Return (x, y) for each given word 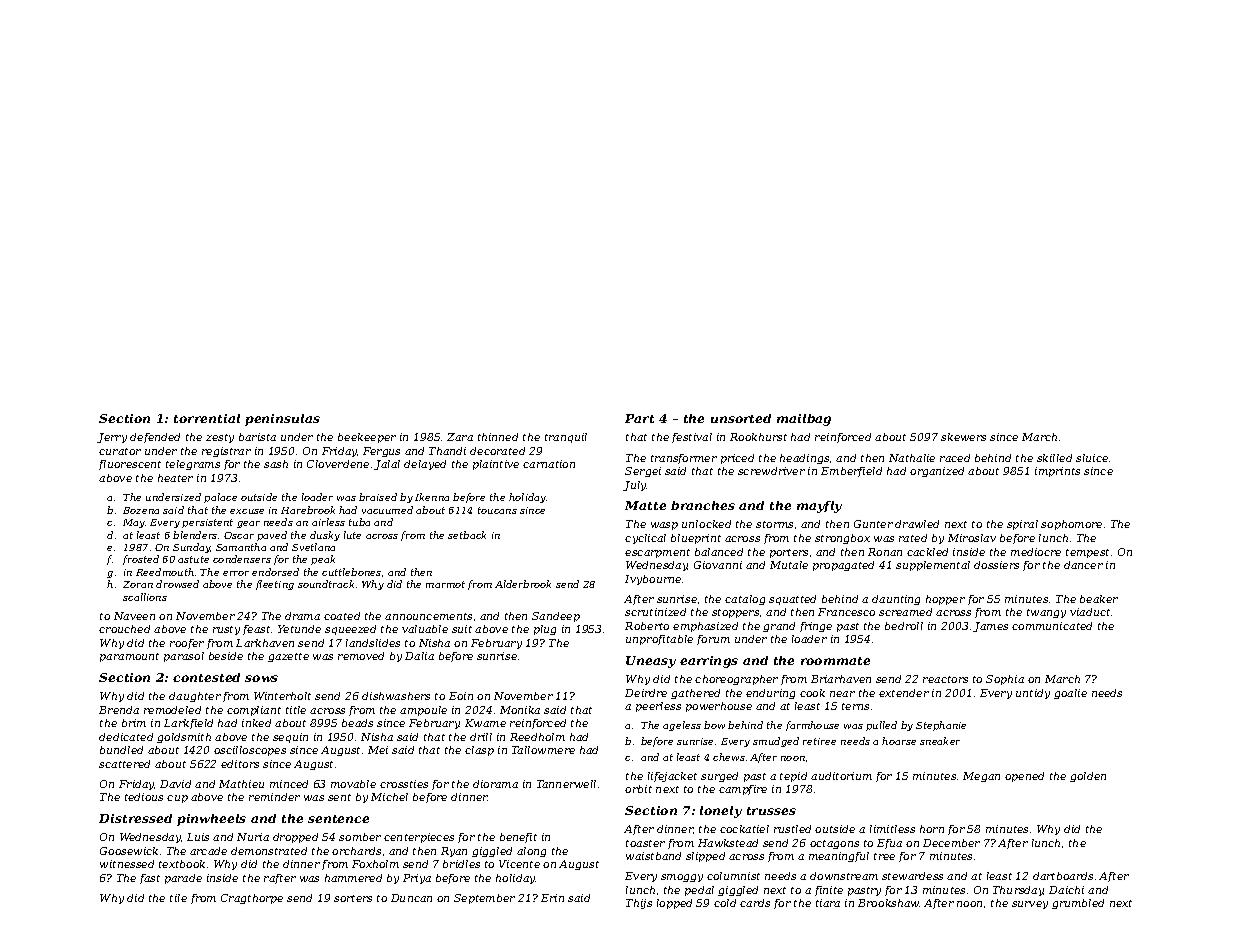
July (635, 486)
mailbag (804, 420)
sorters (353, 898)
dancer (1083, 565)
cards (755, 903)
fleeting (275, 585)
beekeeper (367, 438)
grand (779, 627)
